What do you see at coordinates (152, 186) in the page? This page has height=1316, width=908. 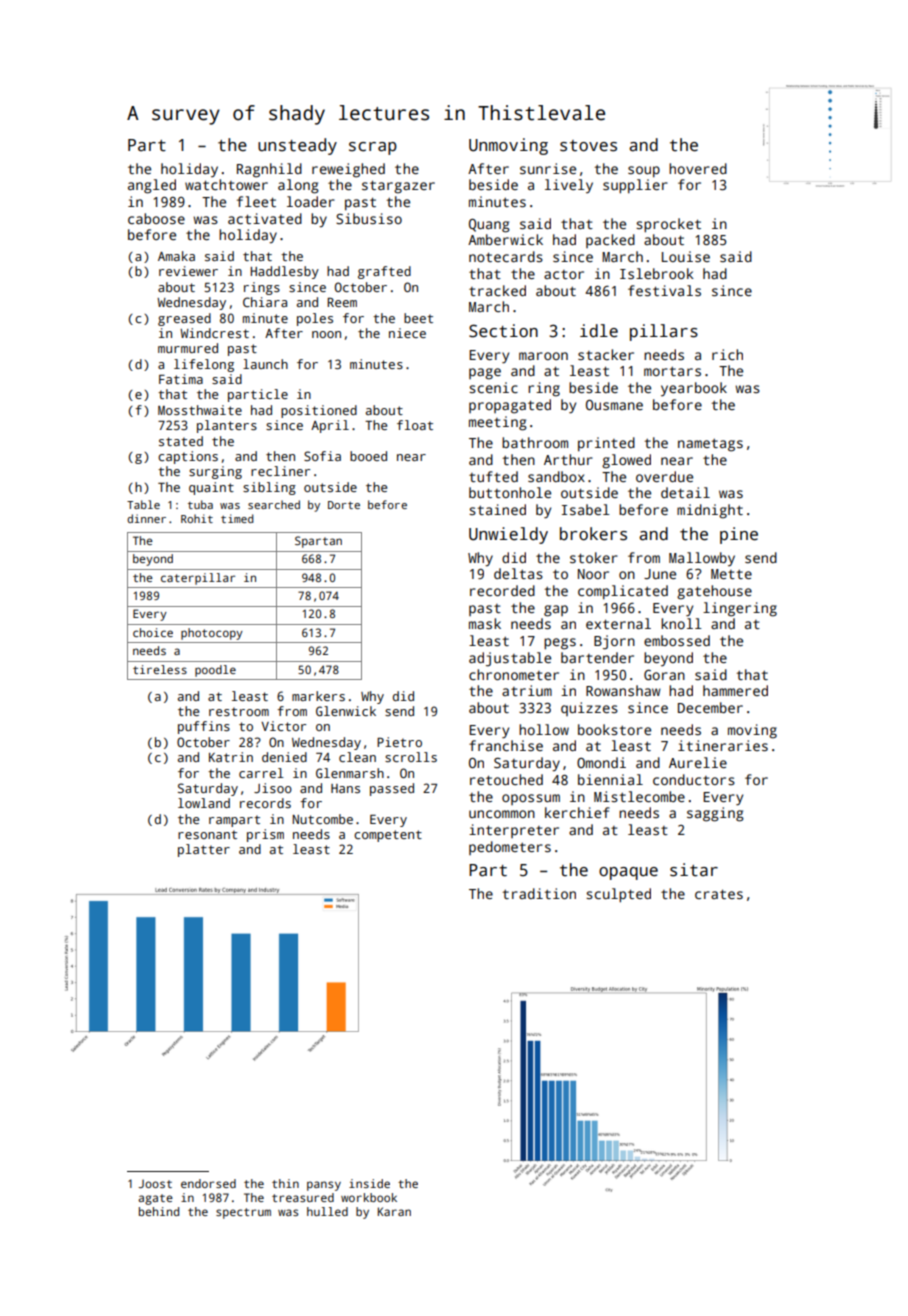 I see `angled` at bounding box center [152, 186].
